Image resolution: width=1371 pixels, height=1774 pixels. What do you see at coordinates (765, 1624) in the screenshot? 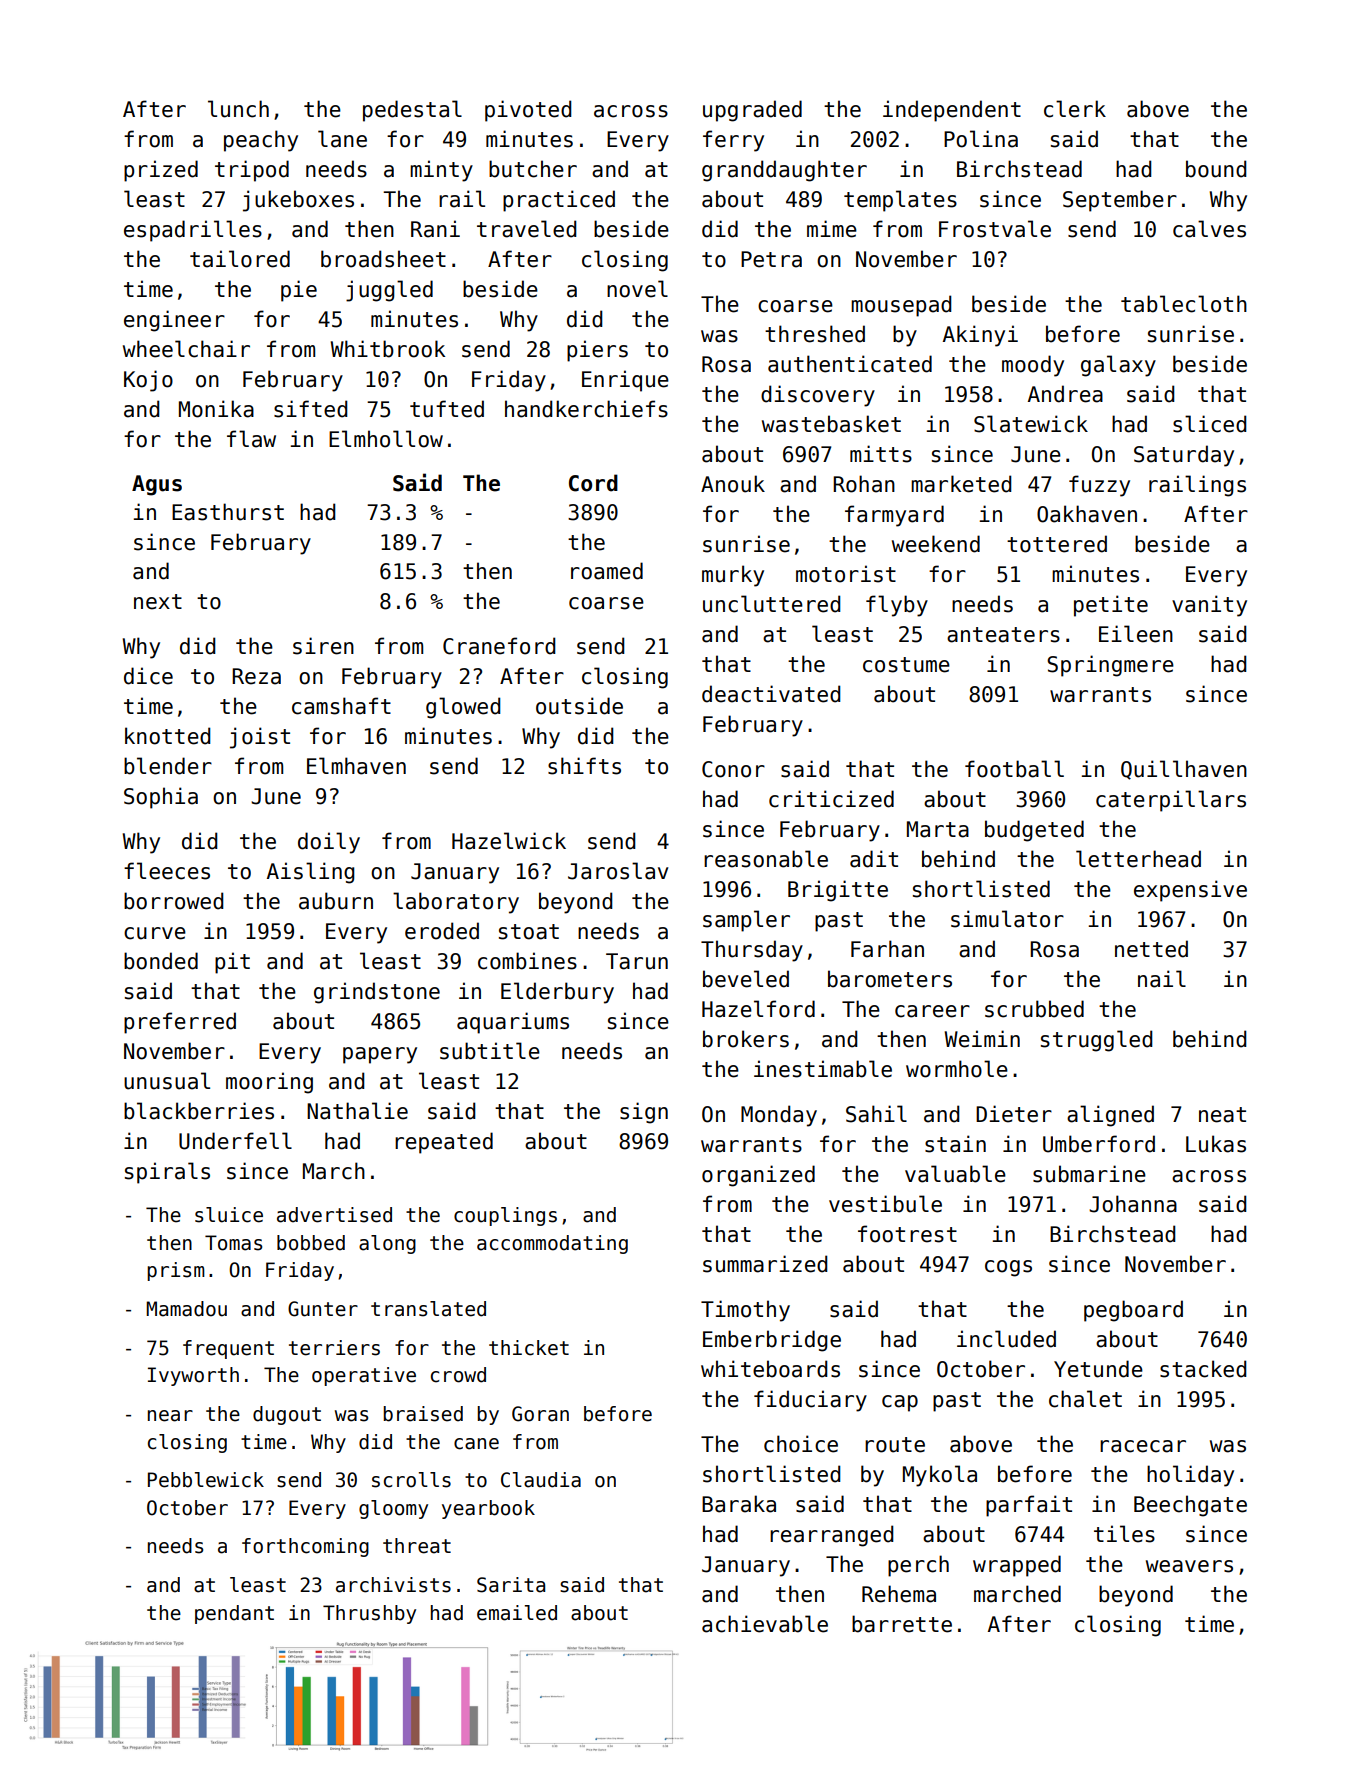
I see `achievable` at bounding box center [765, 1624].
